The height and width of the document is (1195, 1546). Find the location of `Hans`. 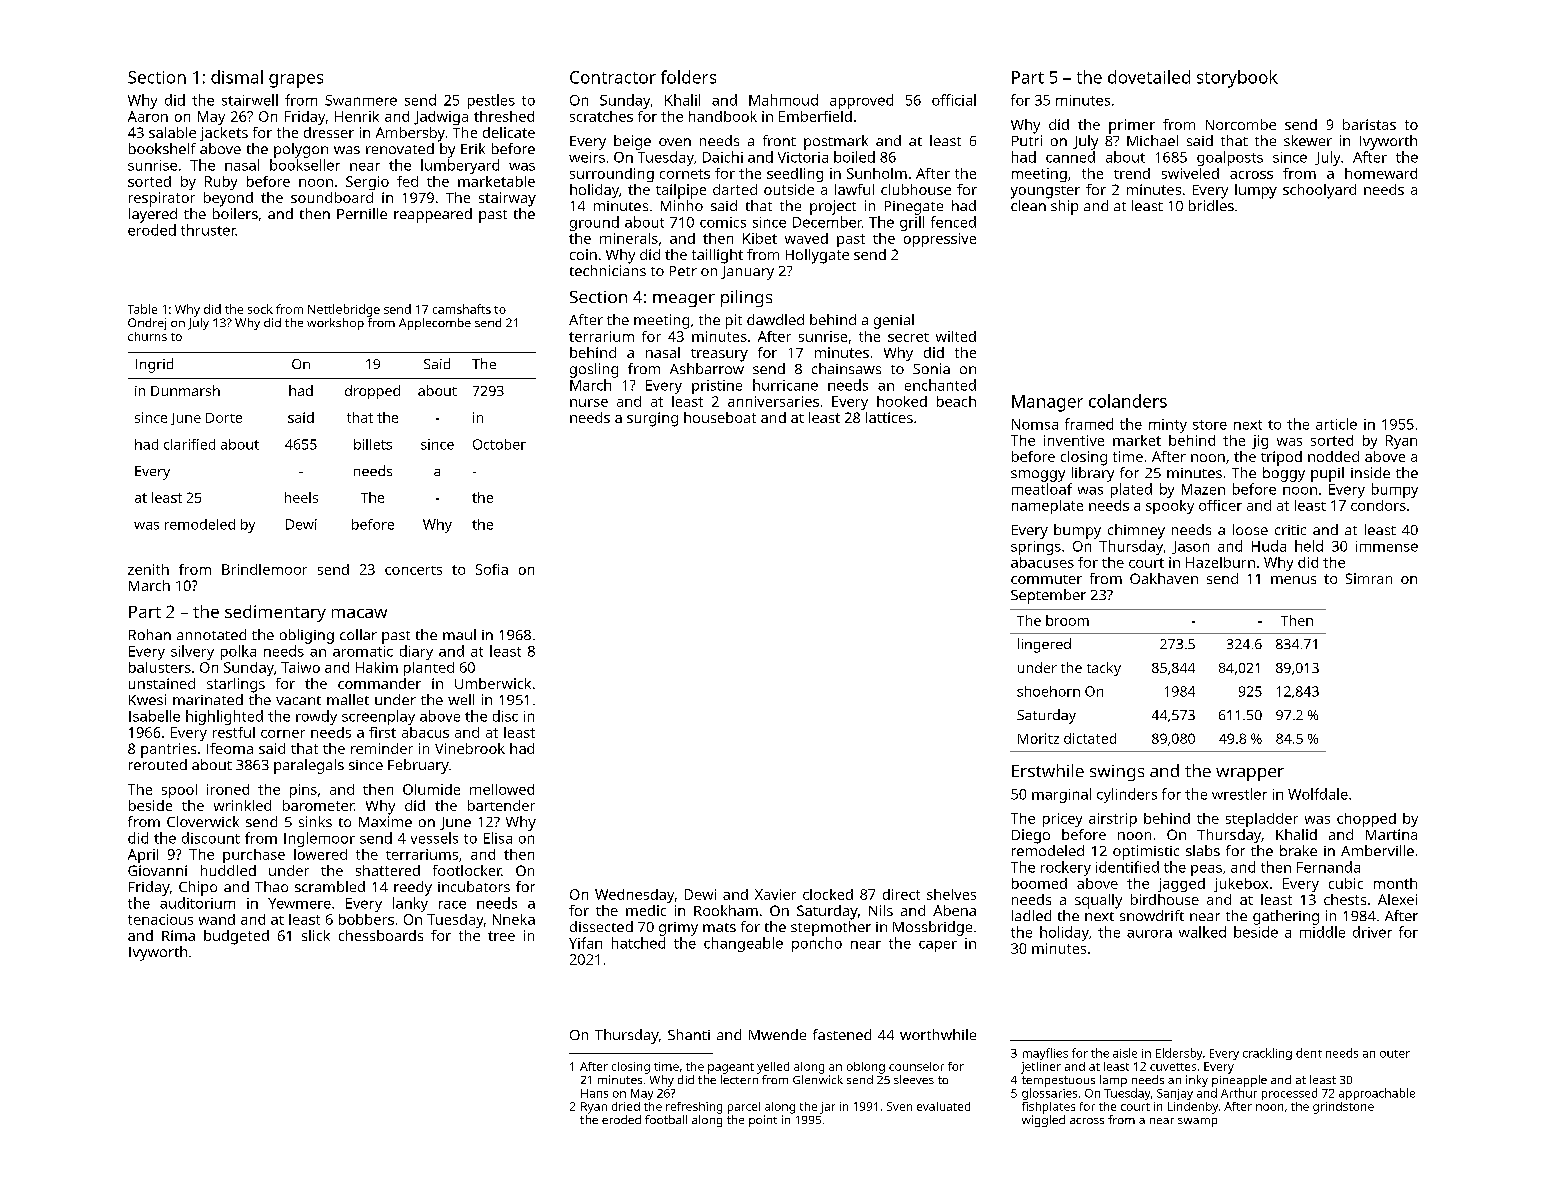

Hans is located at coordinates (594, 1093).
